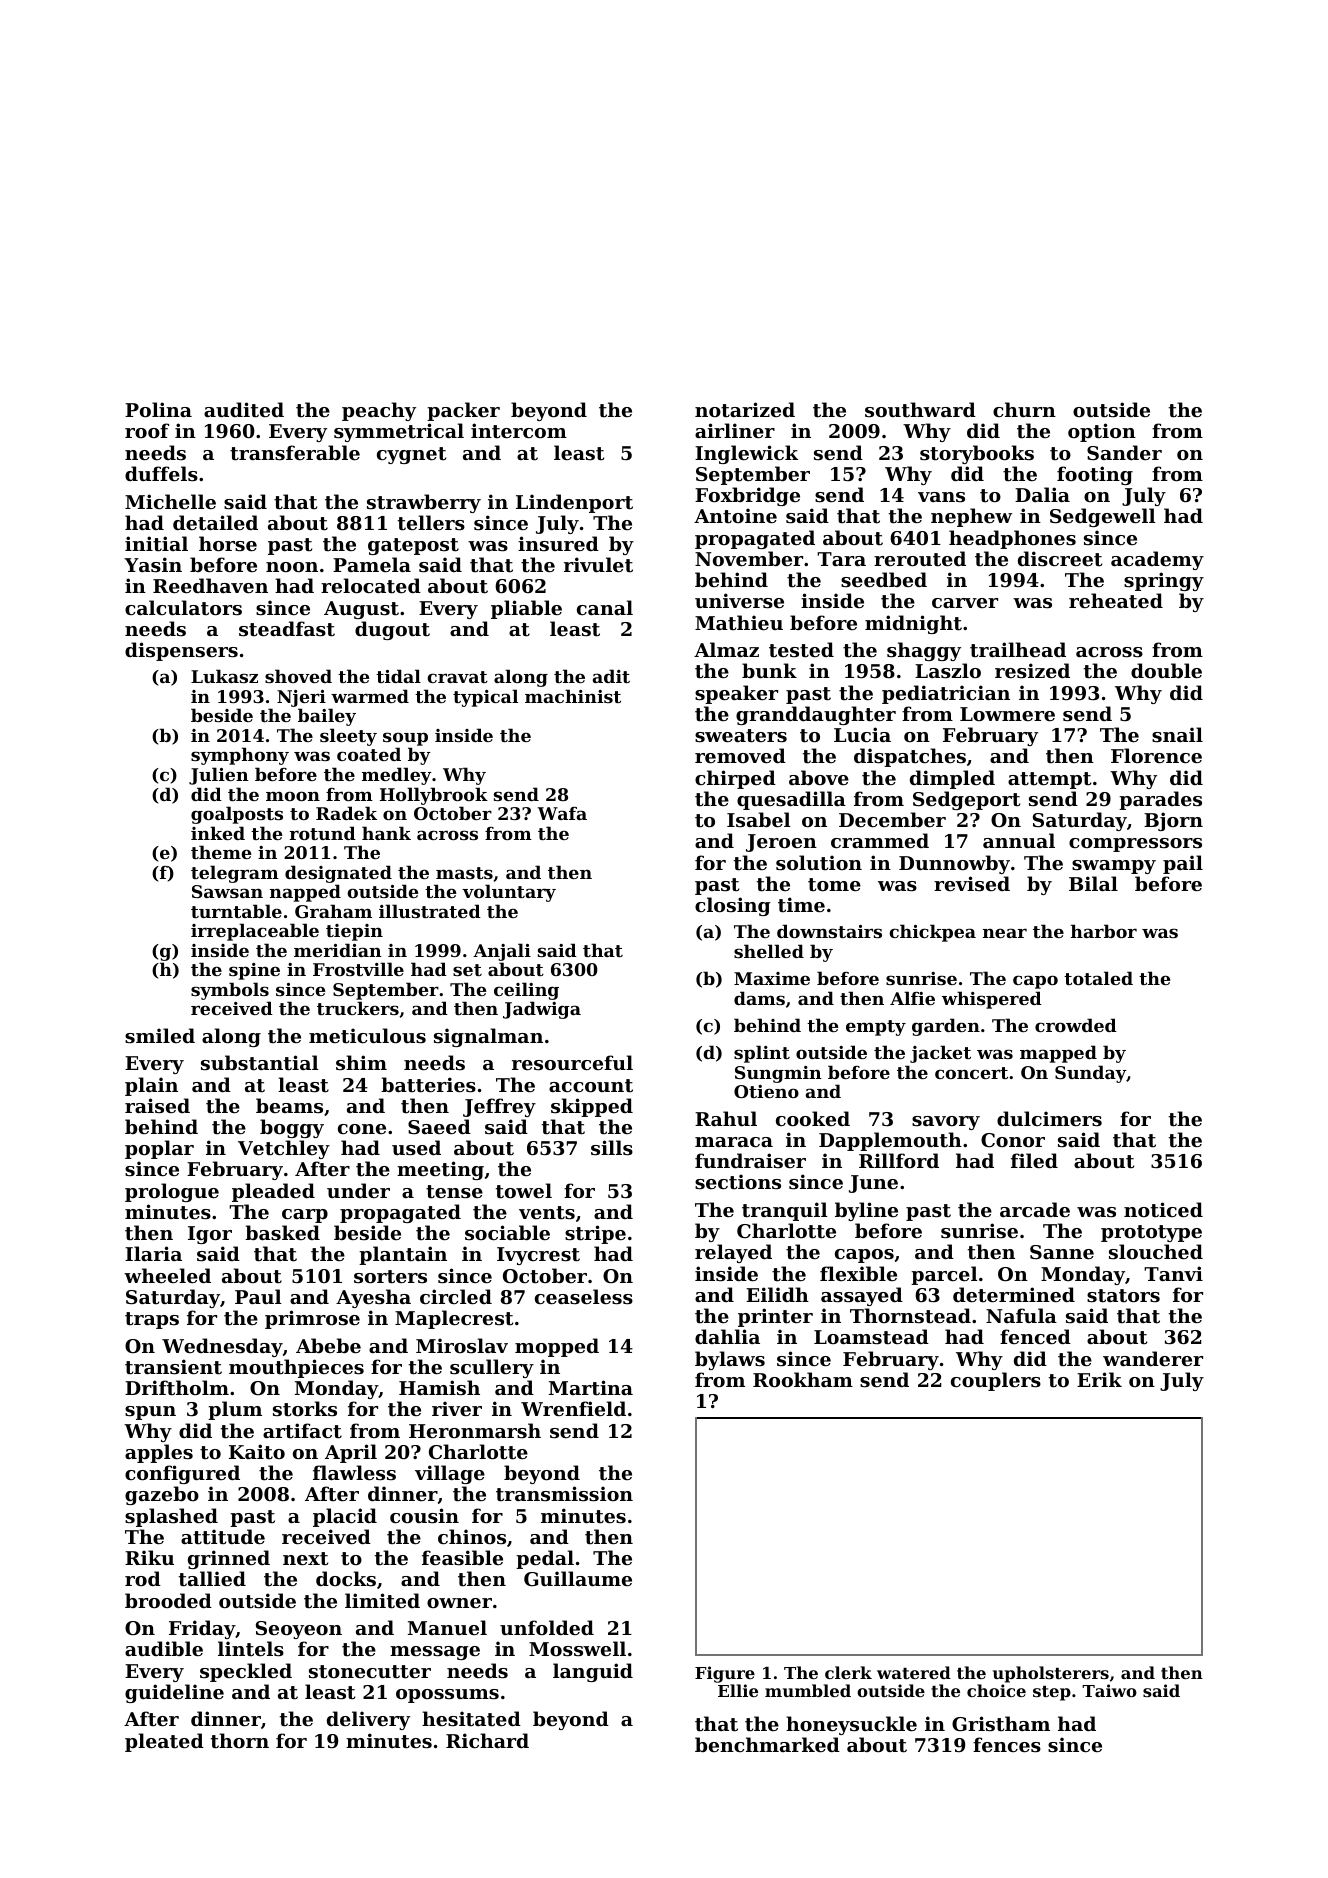 Image resolution: width=1328 pixels, height=1878 pixels. Describe the element at coordinates (1024, 409) in the screenshot. I see `churn` at that location.
